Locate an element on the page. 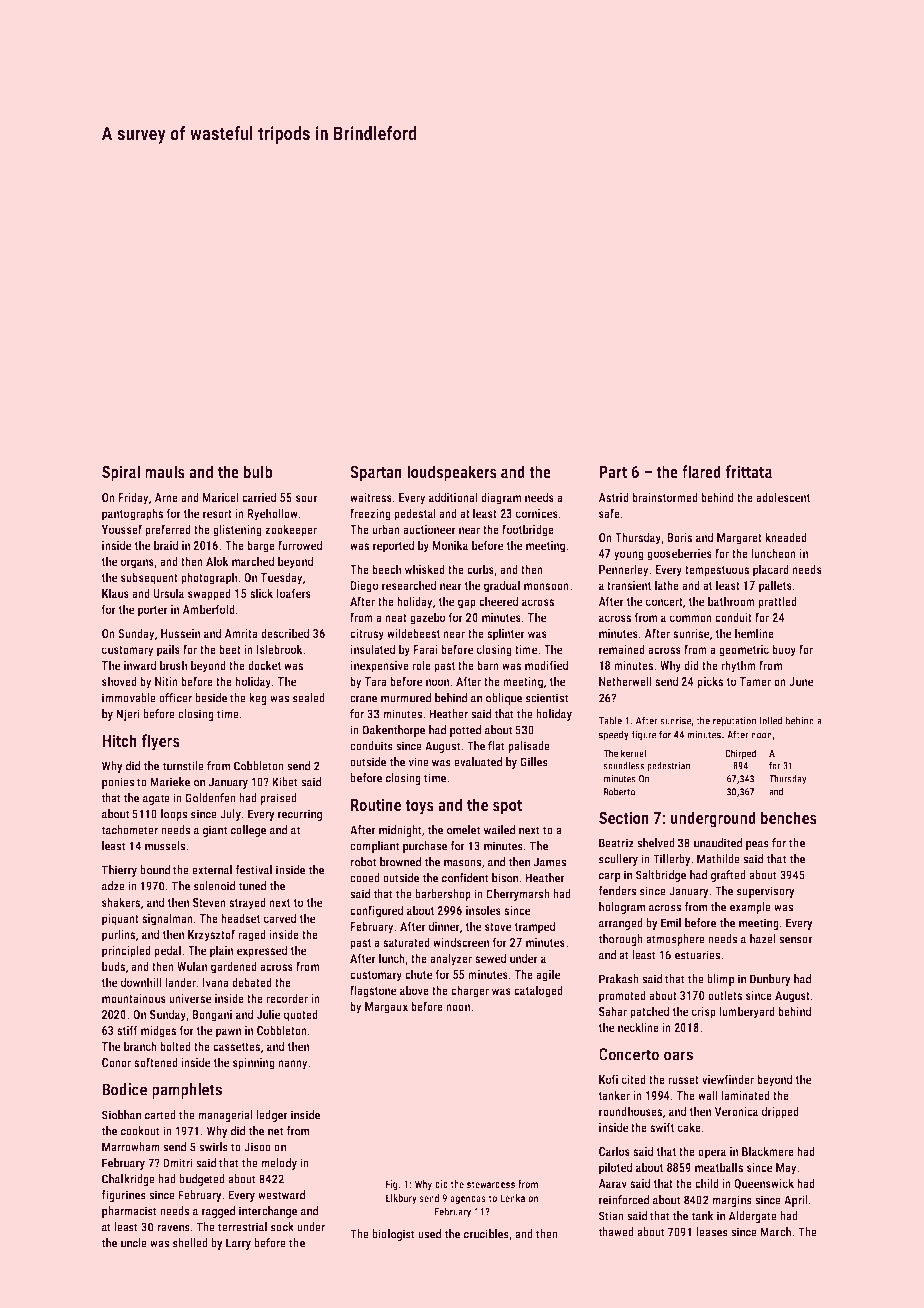 The image size is (924, 1308). Netherwell is located at coordinates (625, 681).
